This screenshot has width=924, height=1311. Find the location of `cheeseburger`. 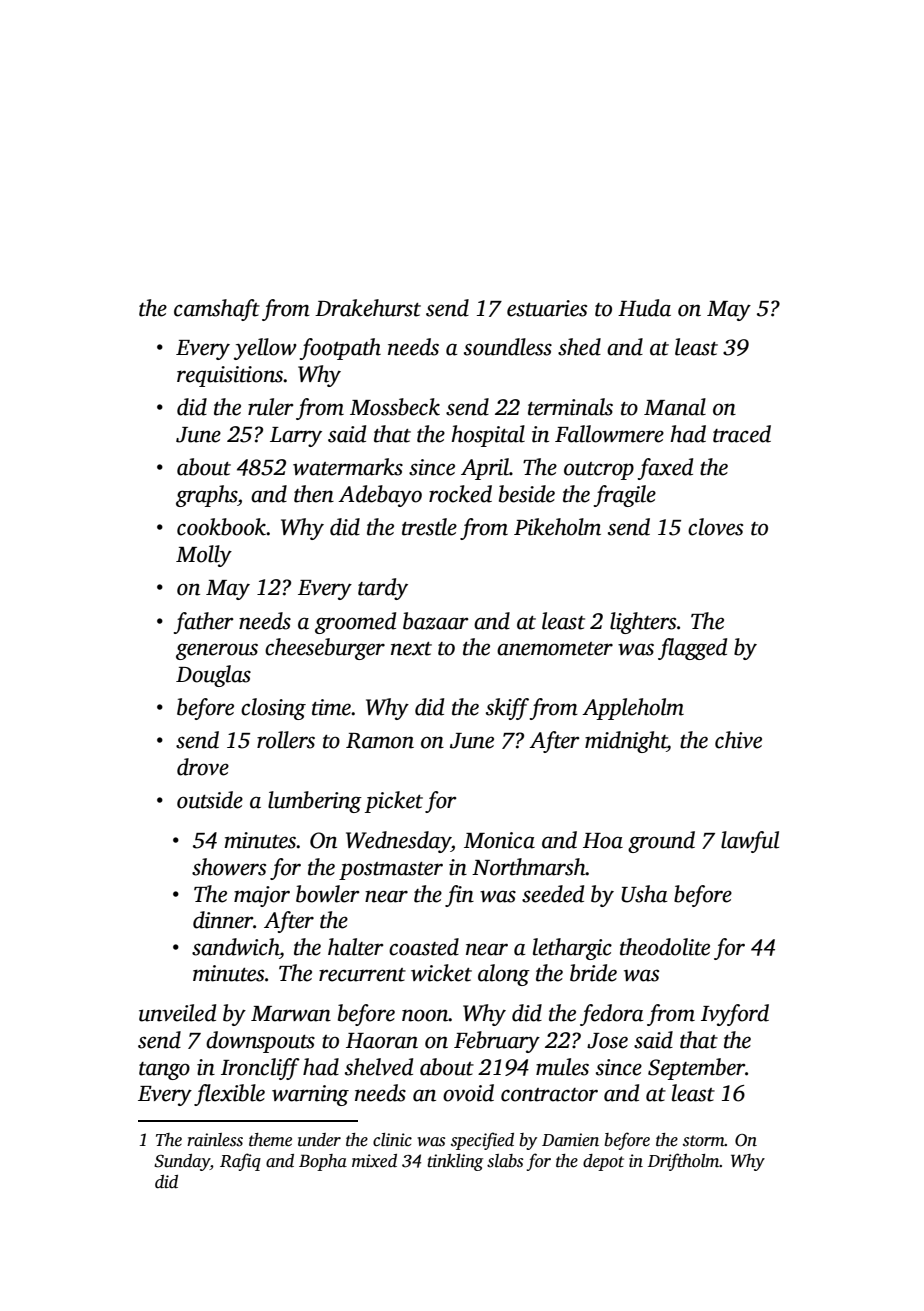

cheeseburger is located at coordinates (325, 649).
